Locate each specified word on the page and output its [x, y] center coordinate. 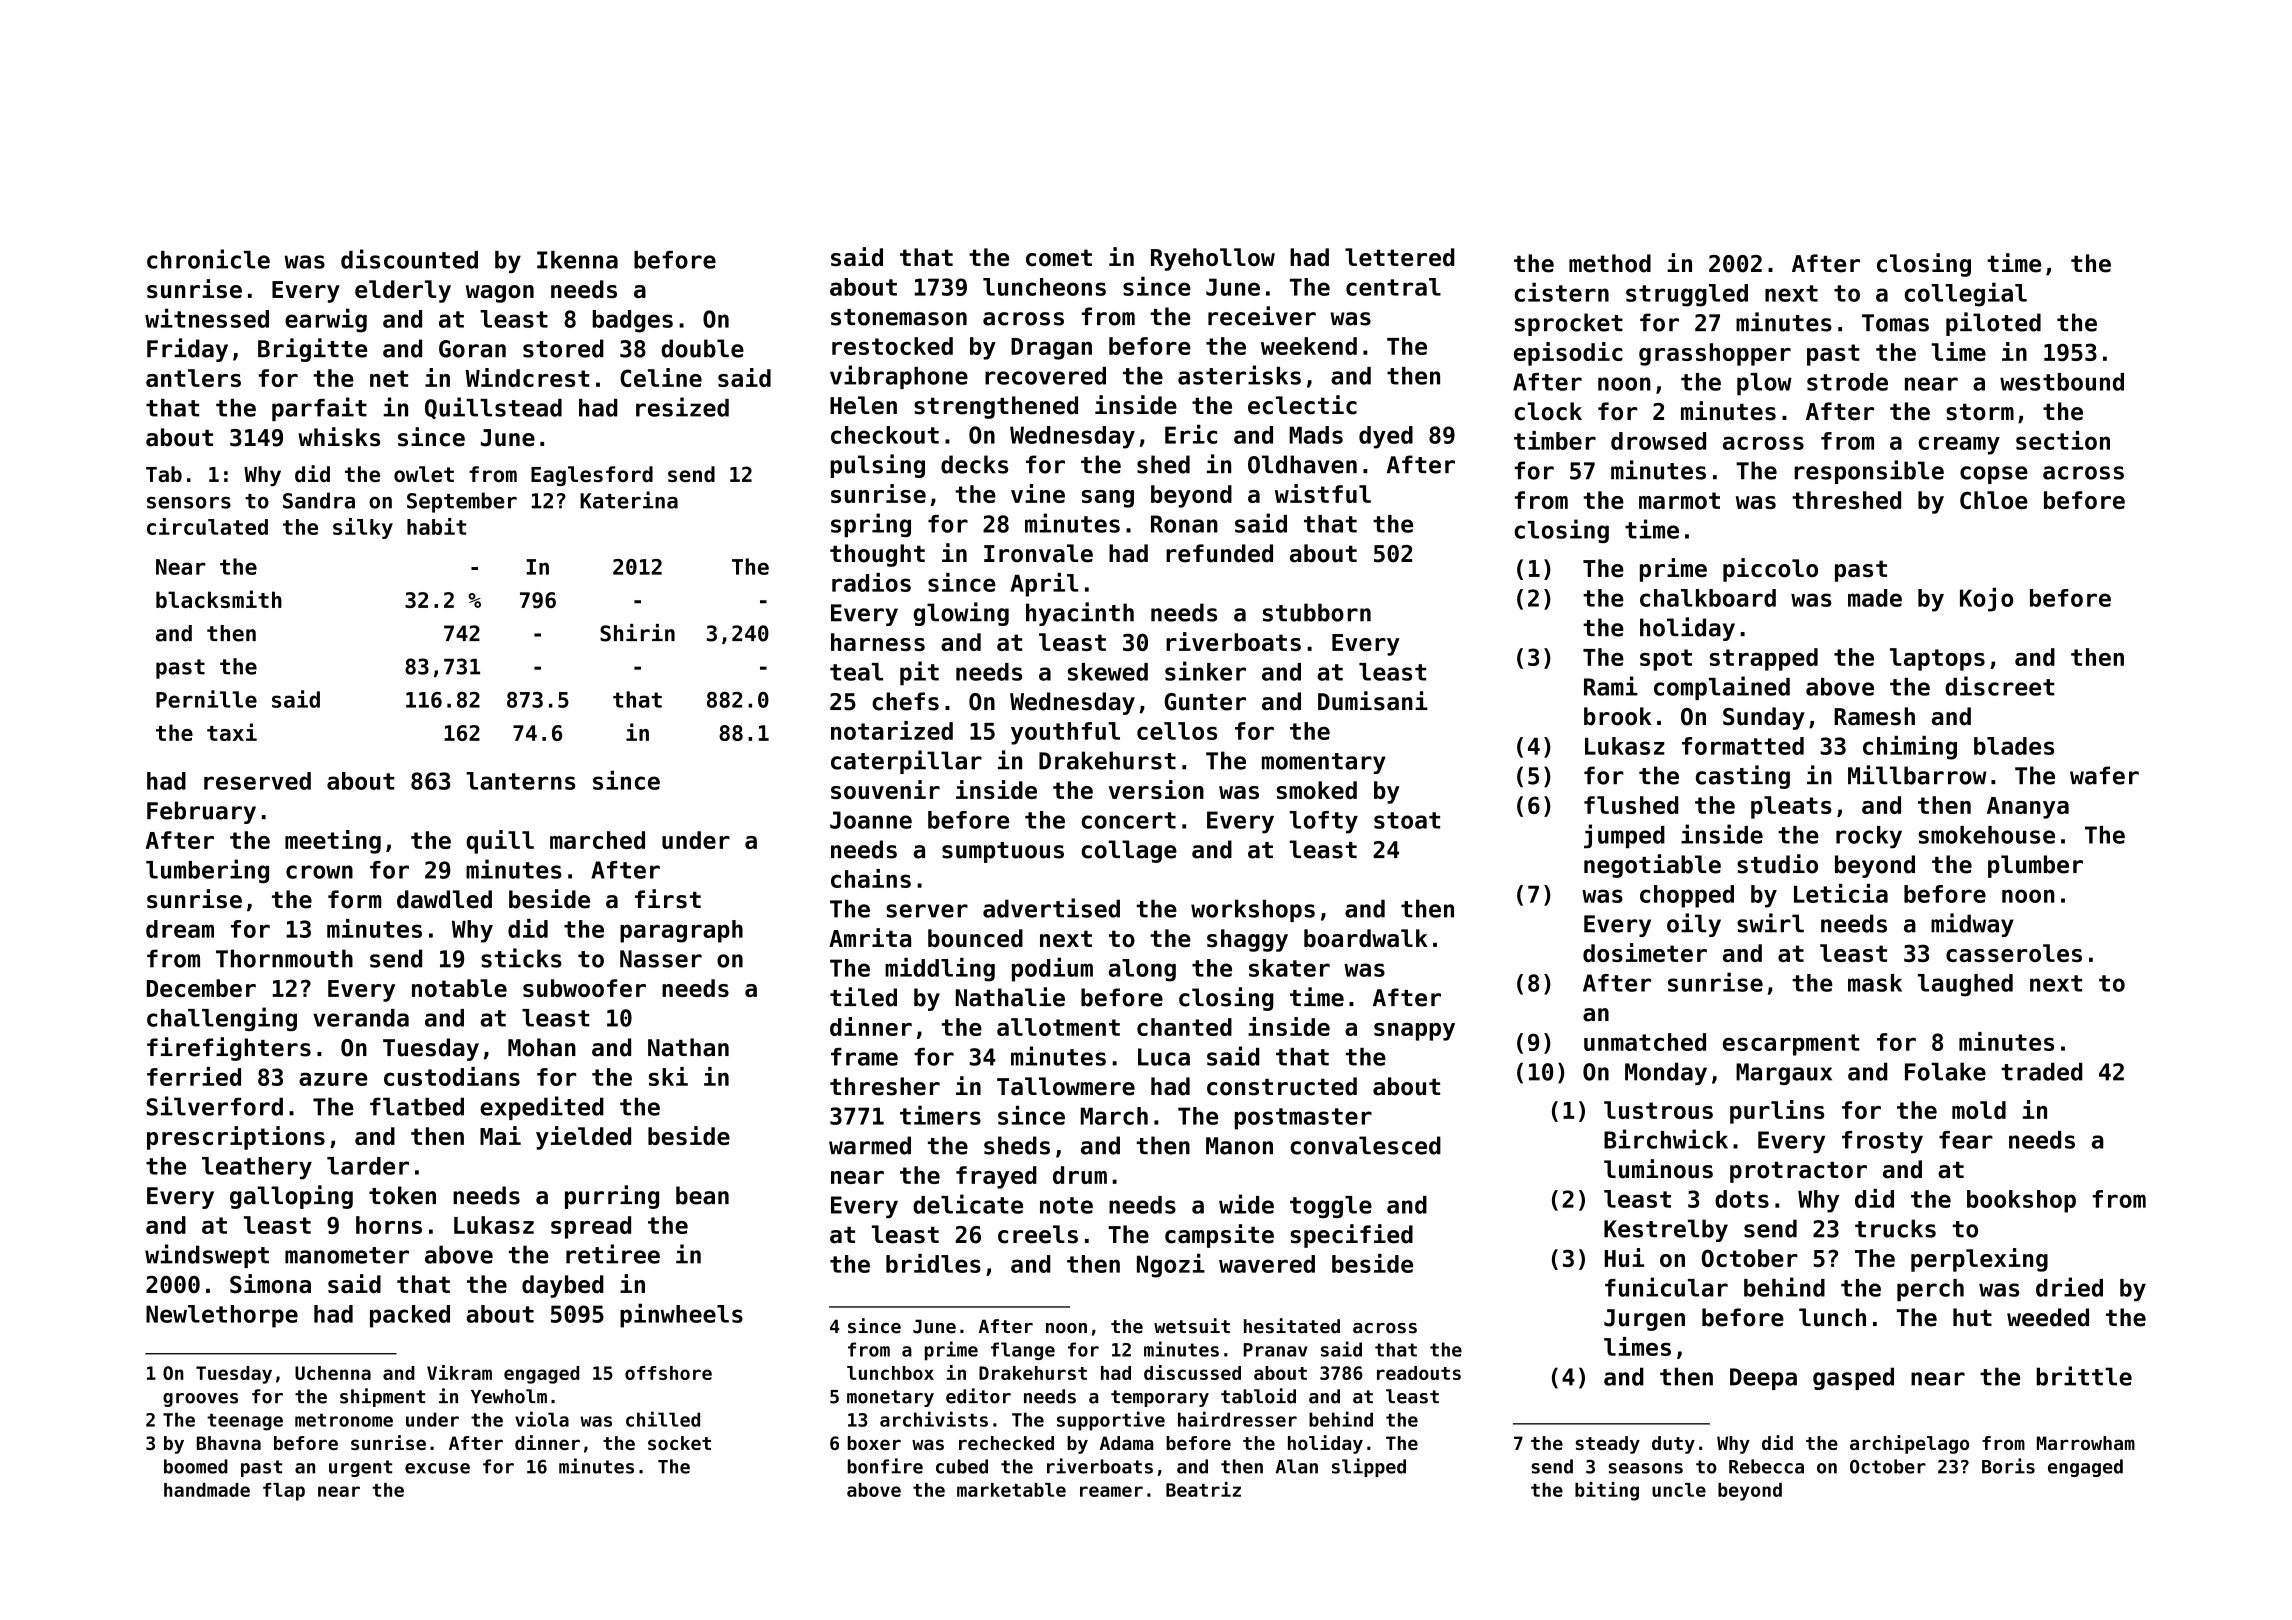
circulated [207, 526]
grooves [200, 1400]
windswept [207, 1256]
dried [2069, 1287]
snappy [1414, 1032]
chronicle [208, 259]
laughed [1965, 985]
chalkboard [1708, 598]
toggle [1331, 1207]
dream [180, 929]
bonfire [885, 1466]
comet [1059, 258]
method [1610, 263]
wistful [1323, 493]
